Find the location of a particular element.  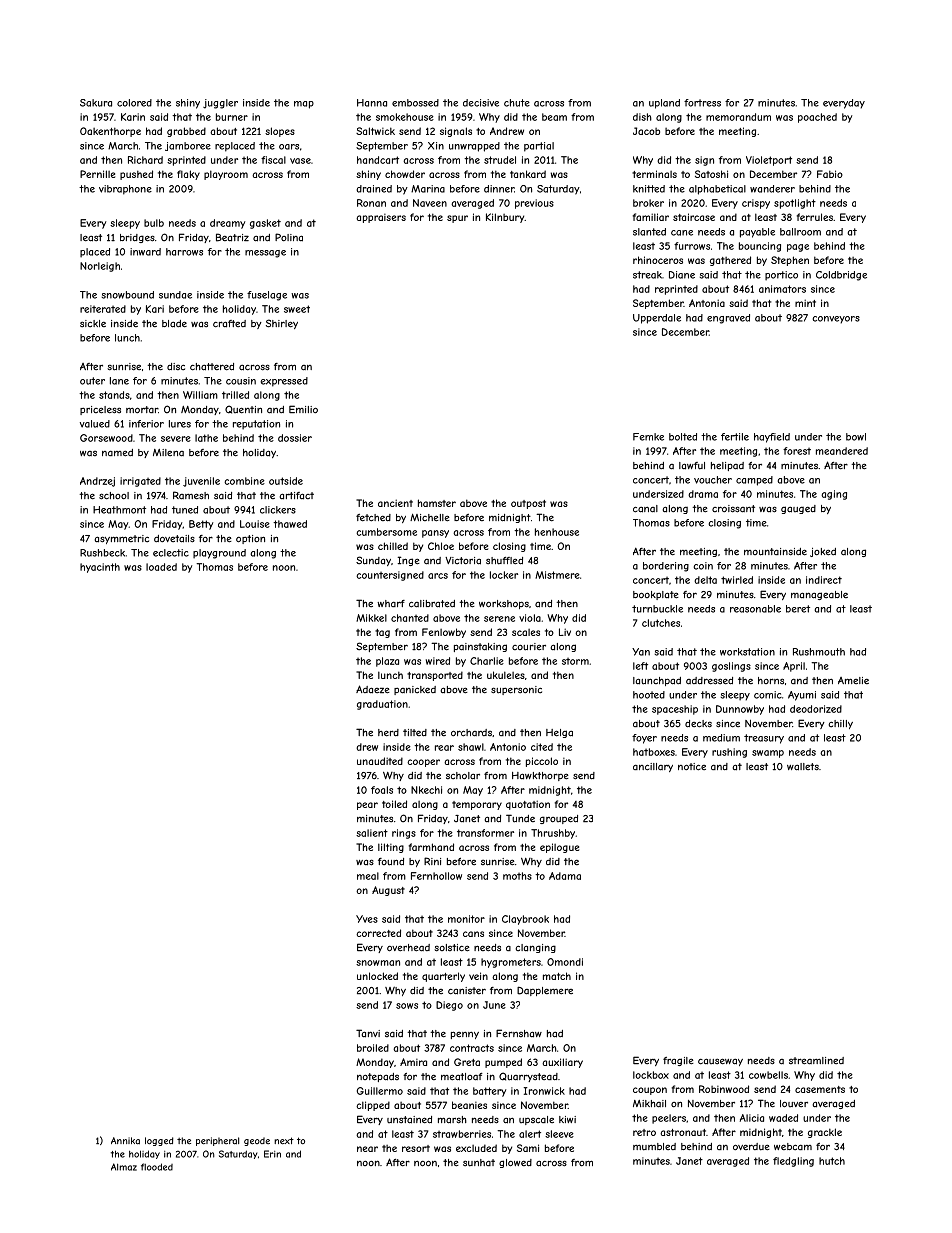

swamp is located at coordinates (768, 754).
